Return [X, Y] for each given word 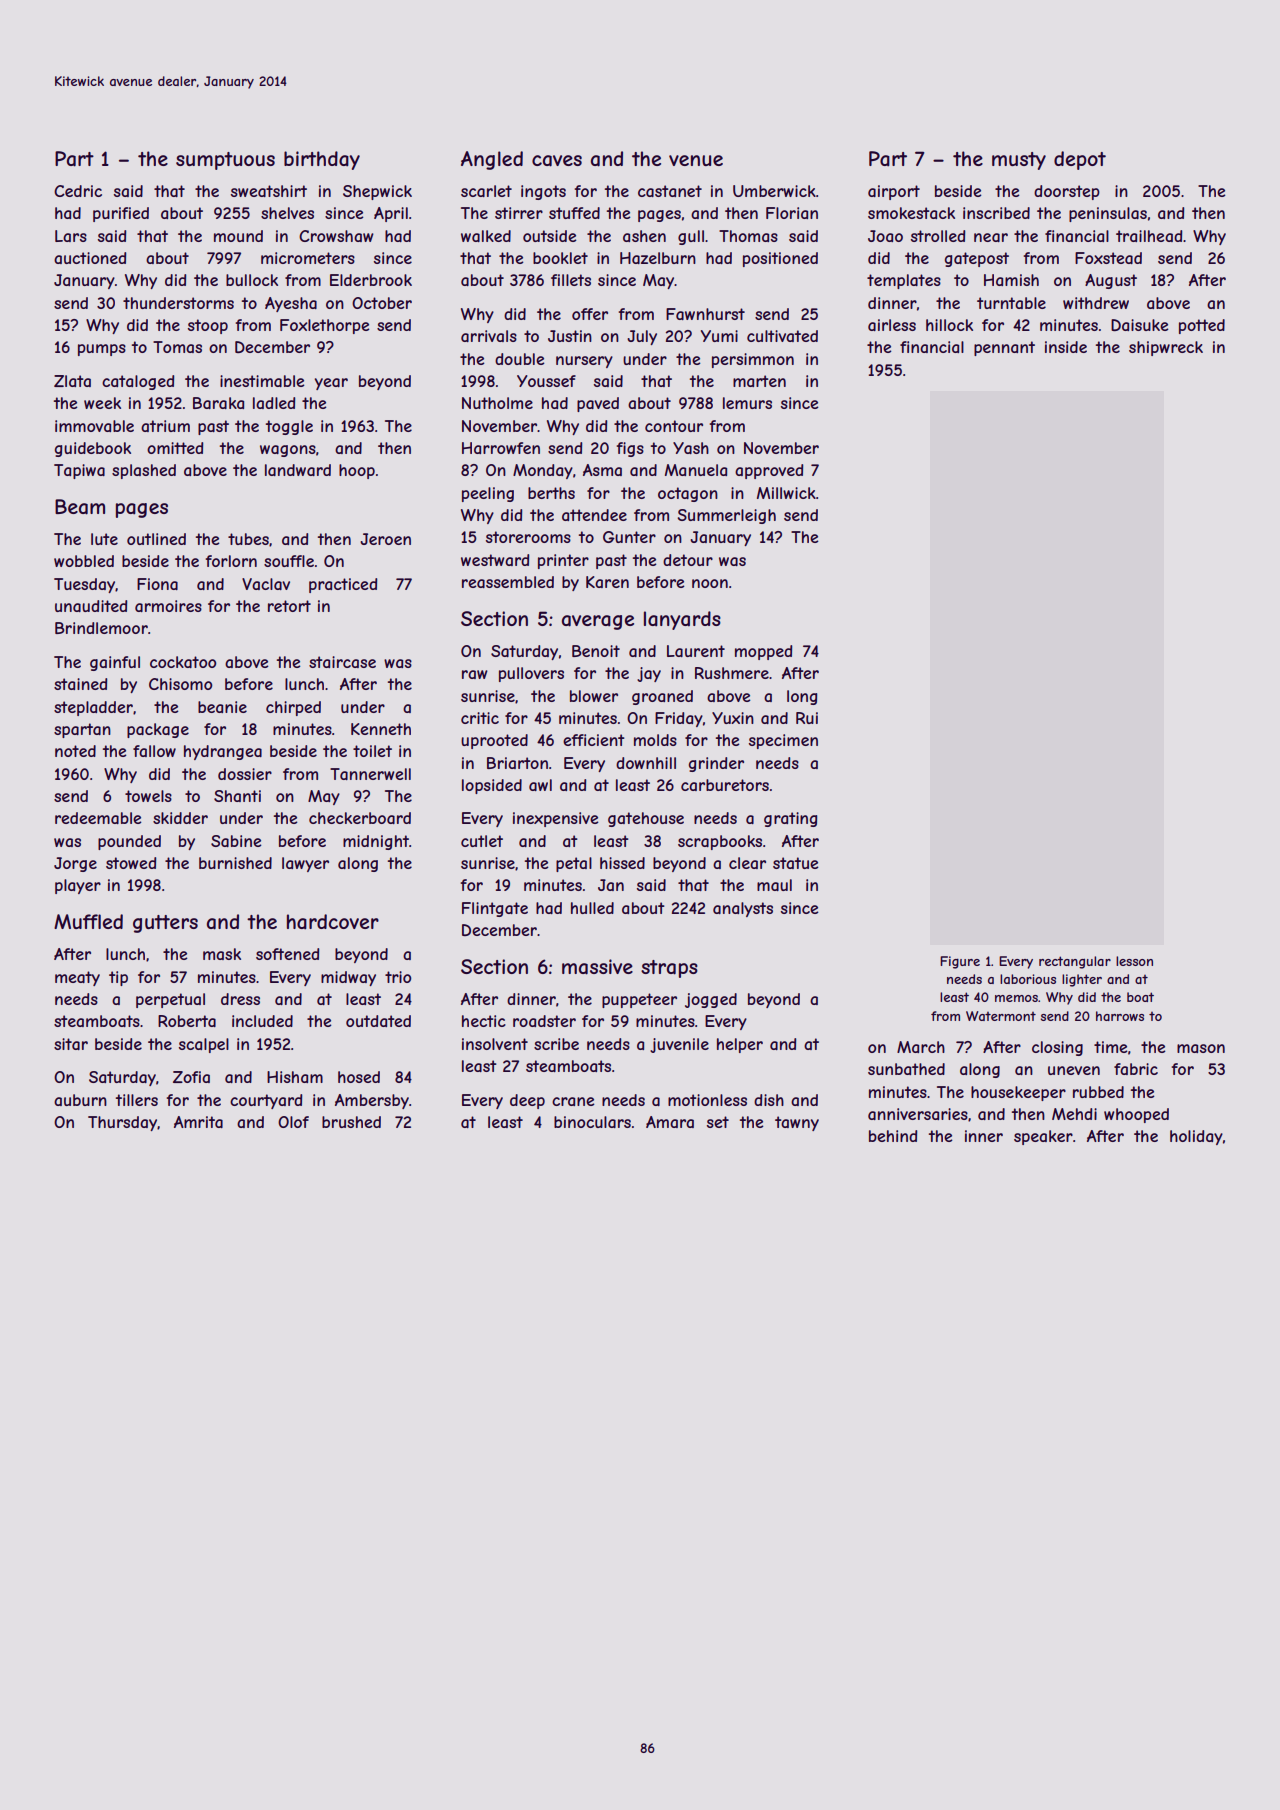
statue [795, 863]
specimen [783, 741]
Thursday [122, 1123]
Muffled [88, 921]
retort [289, 606]
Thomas [748, 236]
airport [894, 192]
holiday [1196, 1137]
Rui [807, 718]
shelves [287, 213]
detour [688, 560]
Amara [670, 1122]
